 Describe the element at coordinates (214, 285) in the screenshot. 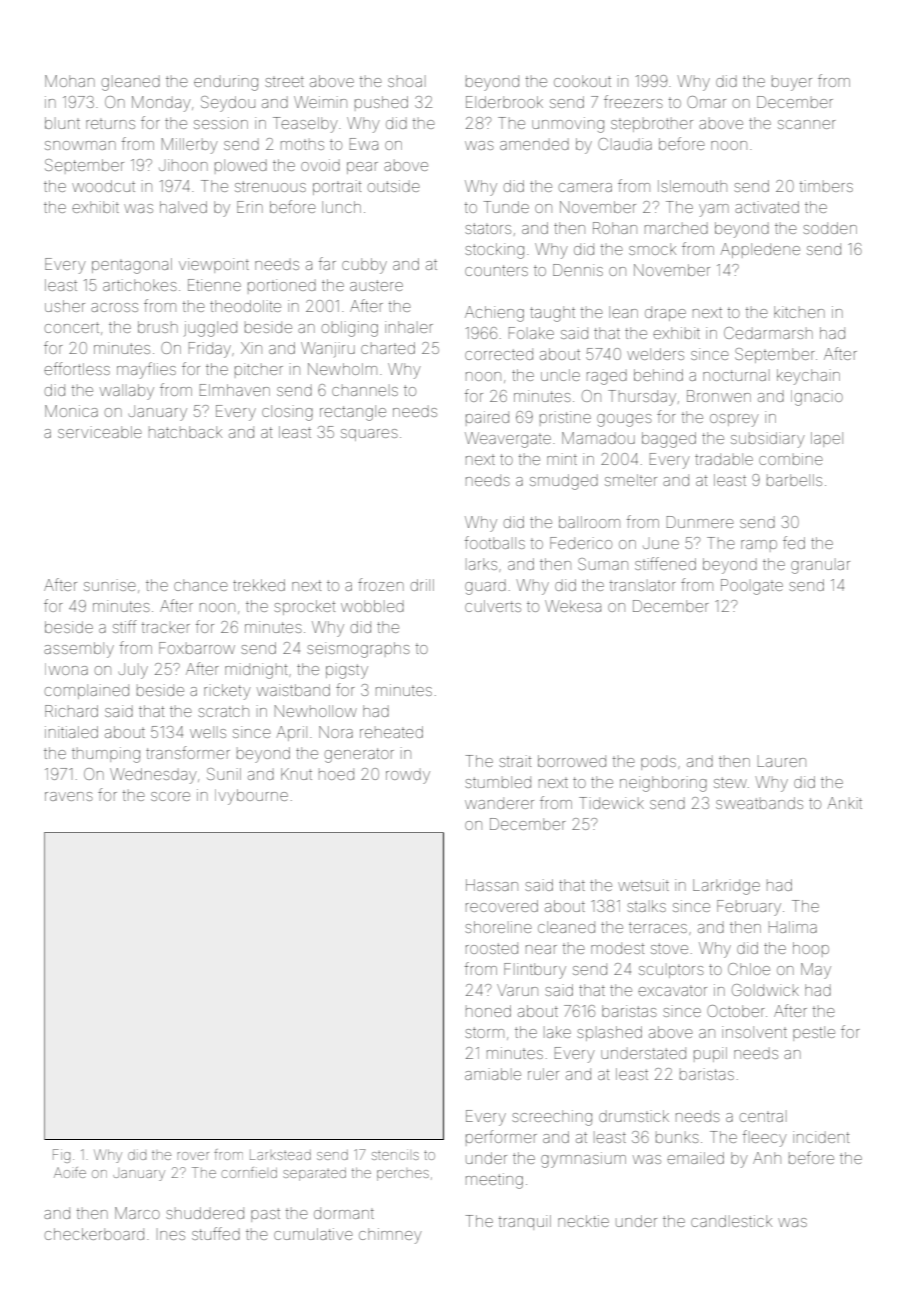

I see `Etienne` at that location.
